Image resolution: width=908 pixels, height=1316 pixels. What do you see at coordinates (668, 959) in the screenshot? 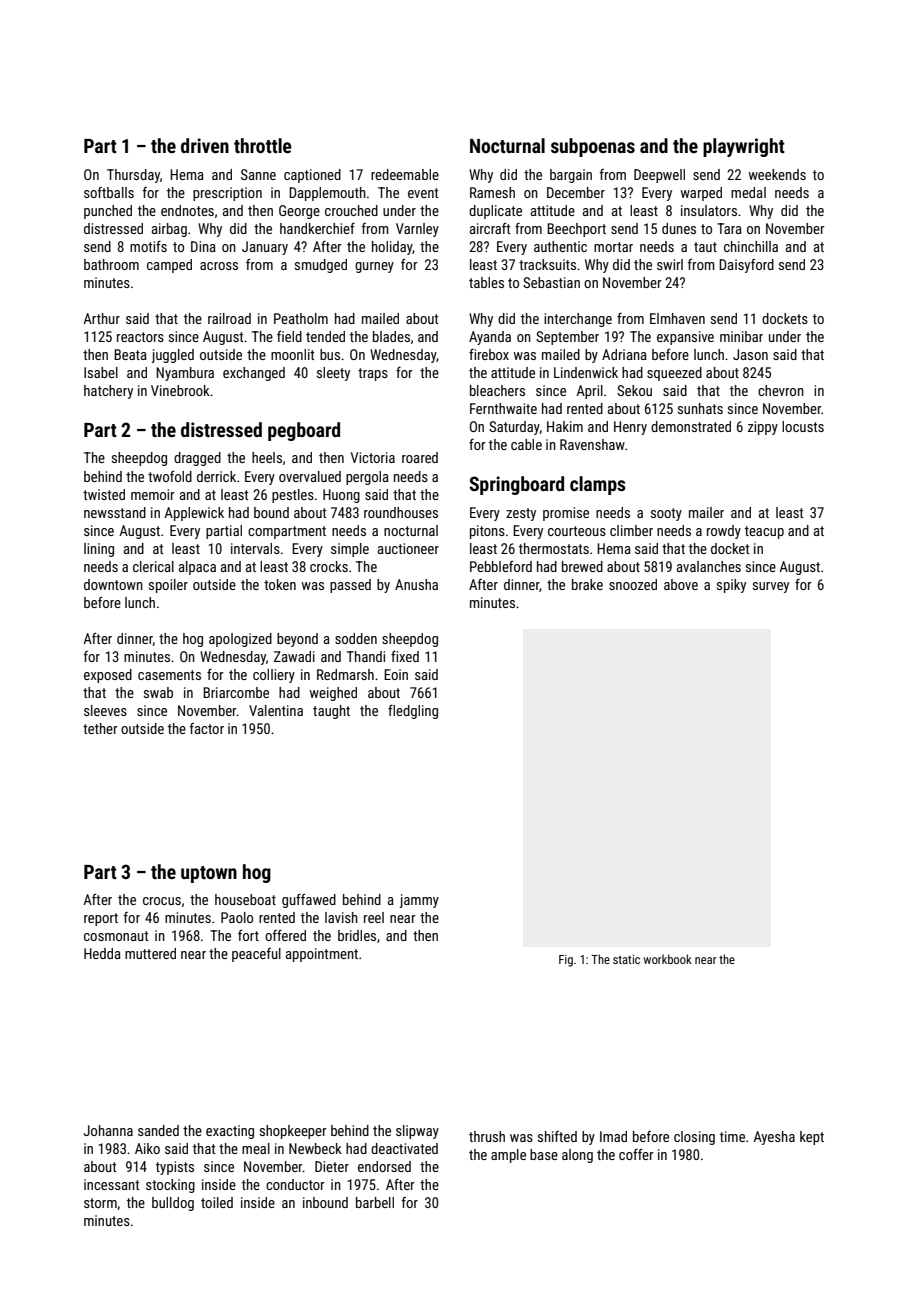
I see `workbook` at bounding box center [668, 959].
